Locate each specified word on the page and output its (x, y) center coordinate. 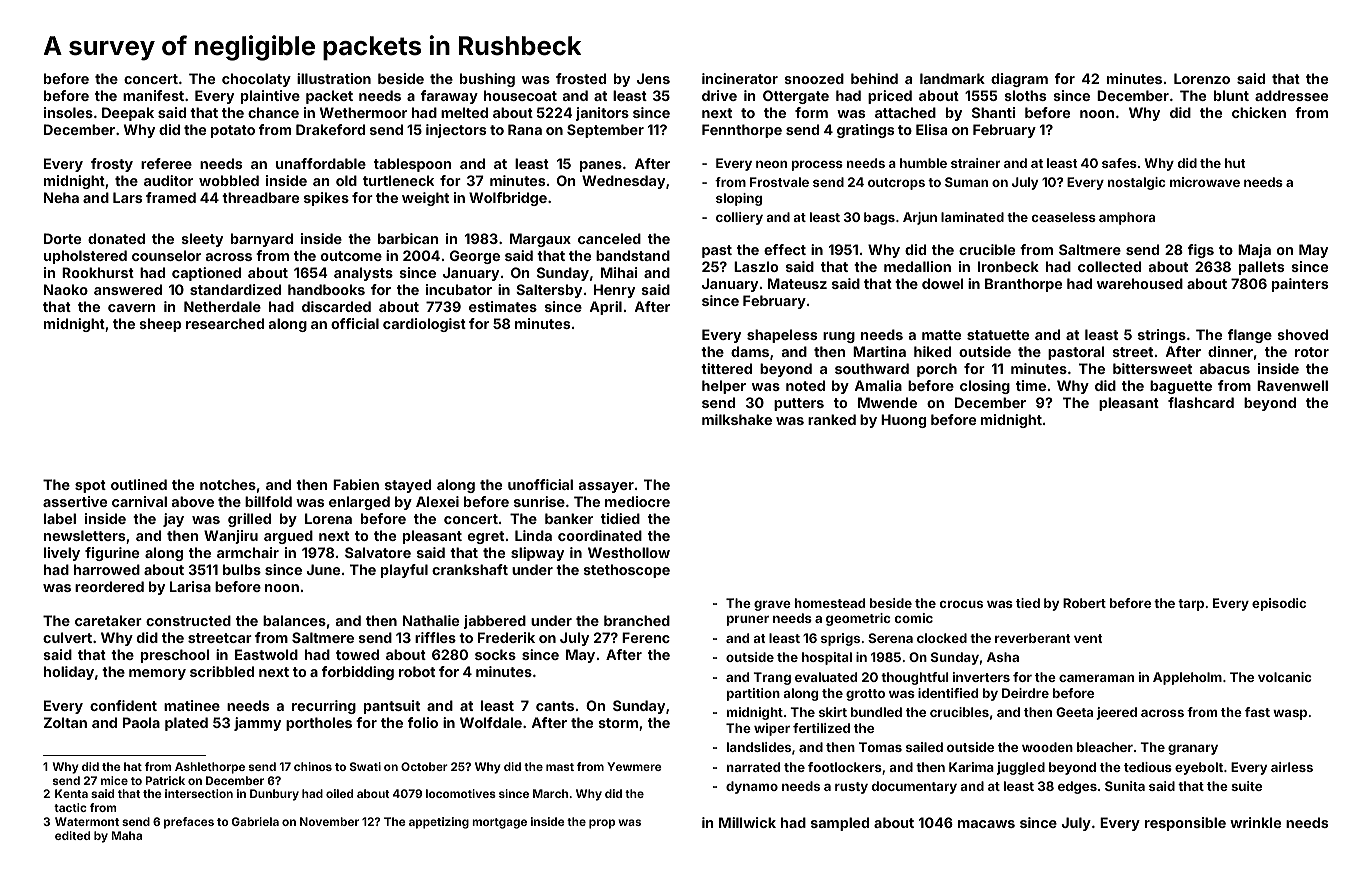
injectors (456, 131)
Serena (890, 638)
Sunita (1125, 786)
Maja (1254, 251)
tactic (70, 807)
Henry (614, 291)
